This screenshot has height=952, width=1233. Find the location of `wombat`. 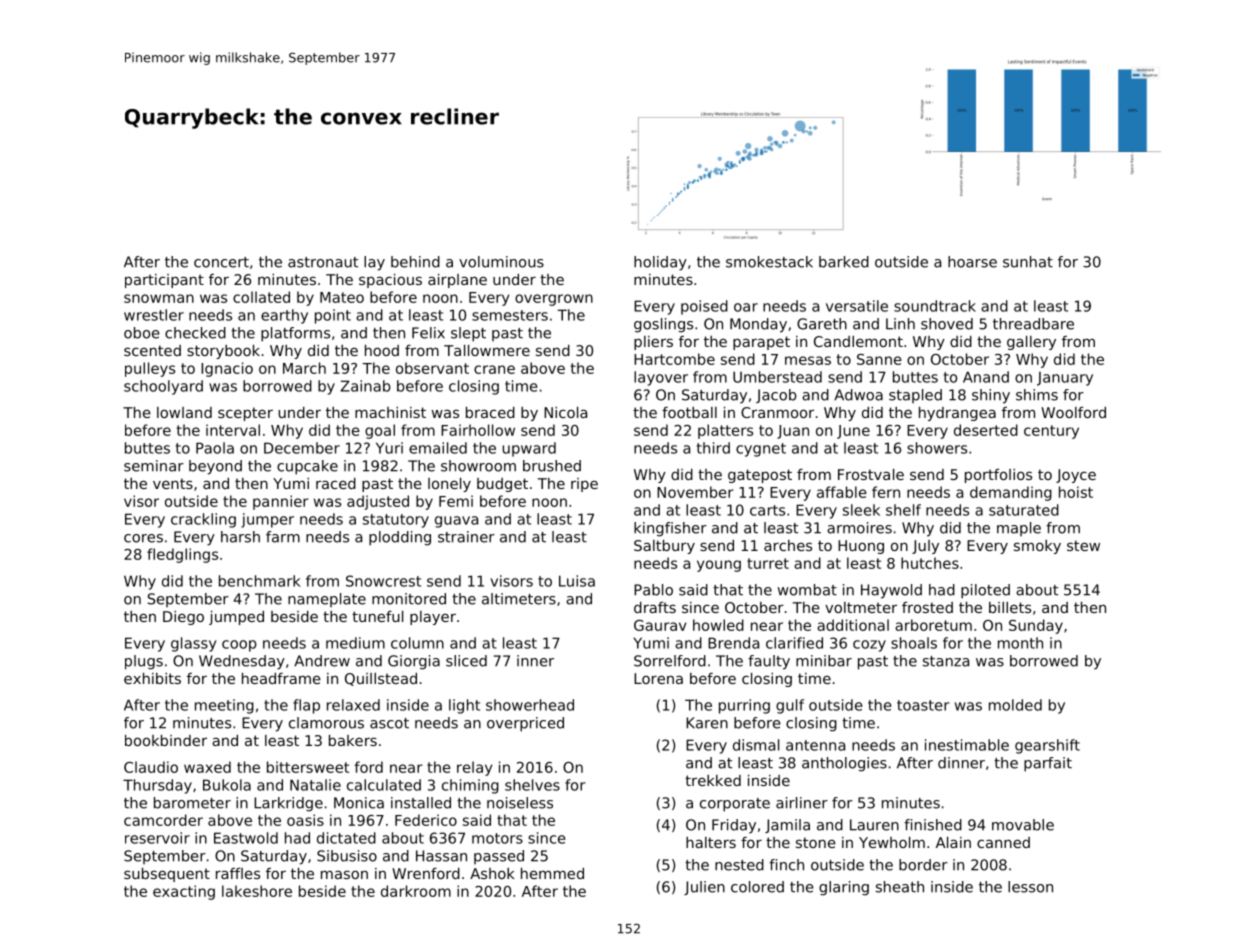

wombat is located at coordinates (807, 590).
